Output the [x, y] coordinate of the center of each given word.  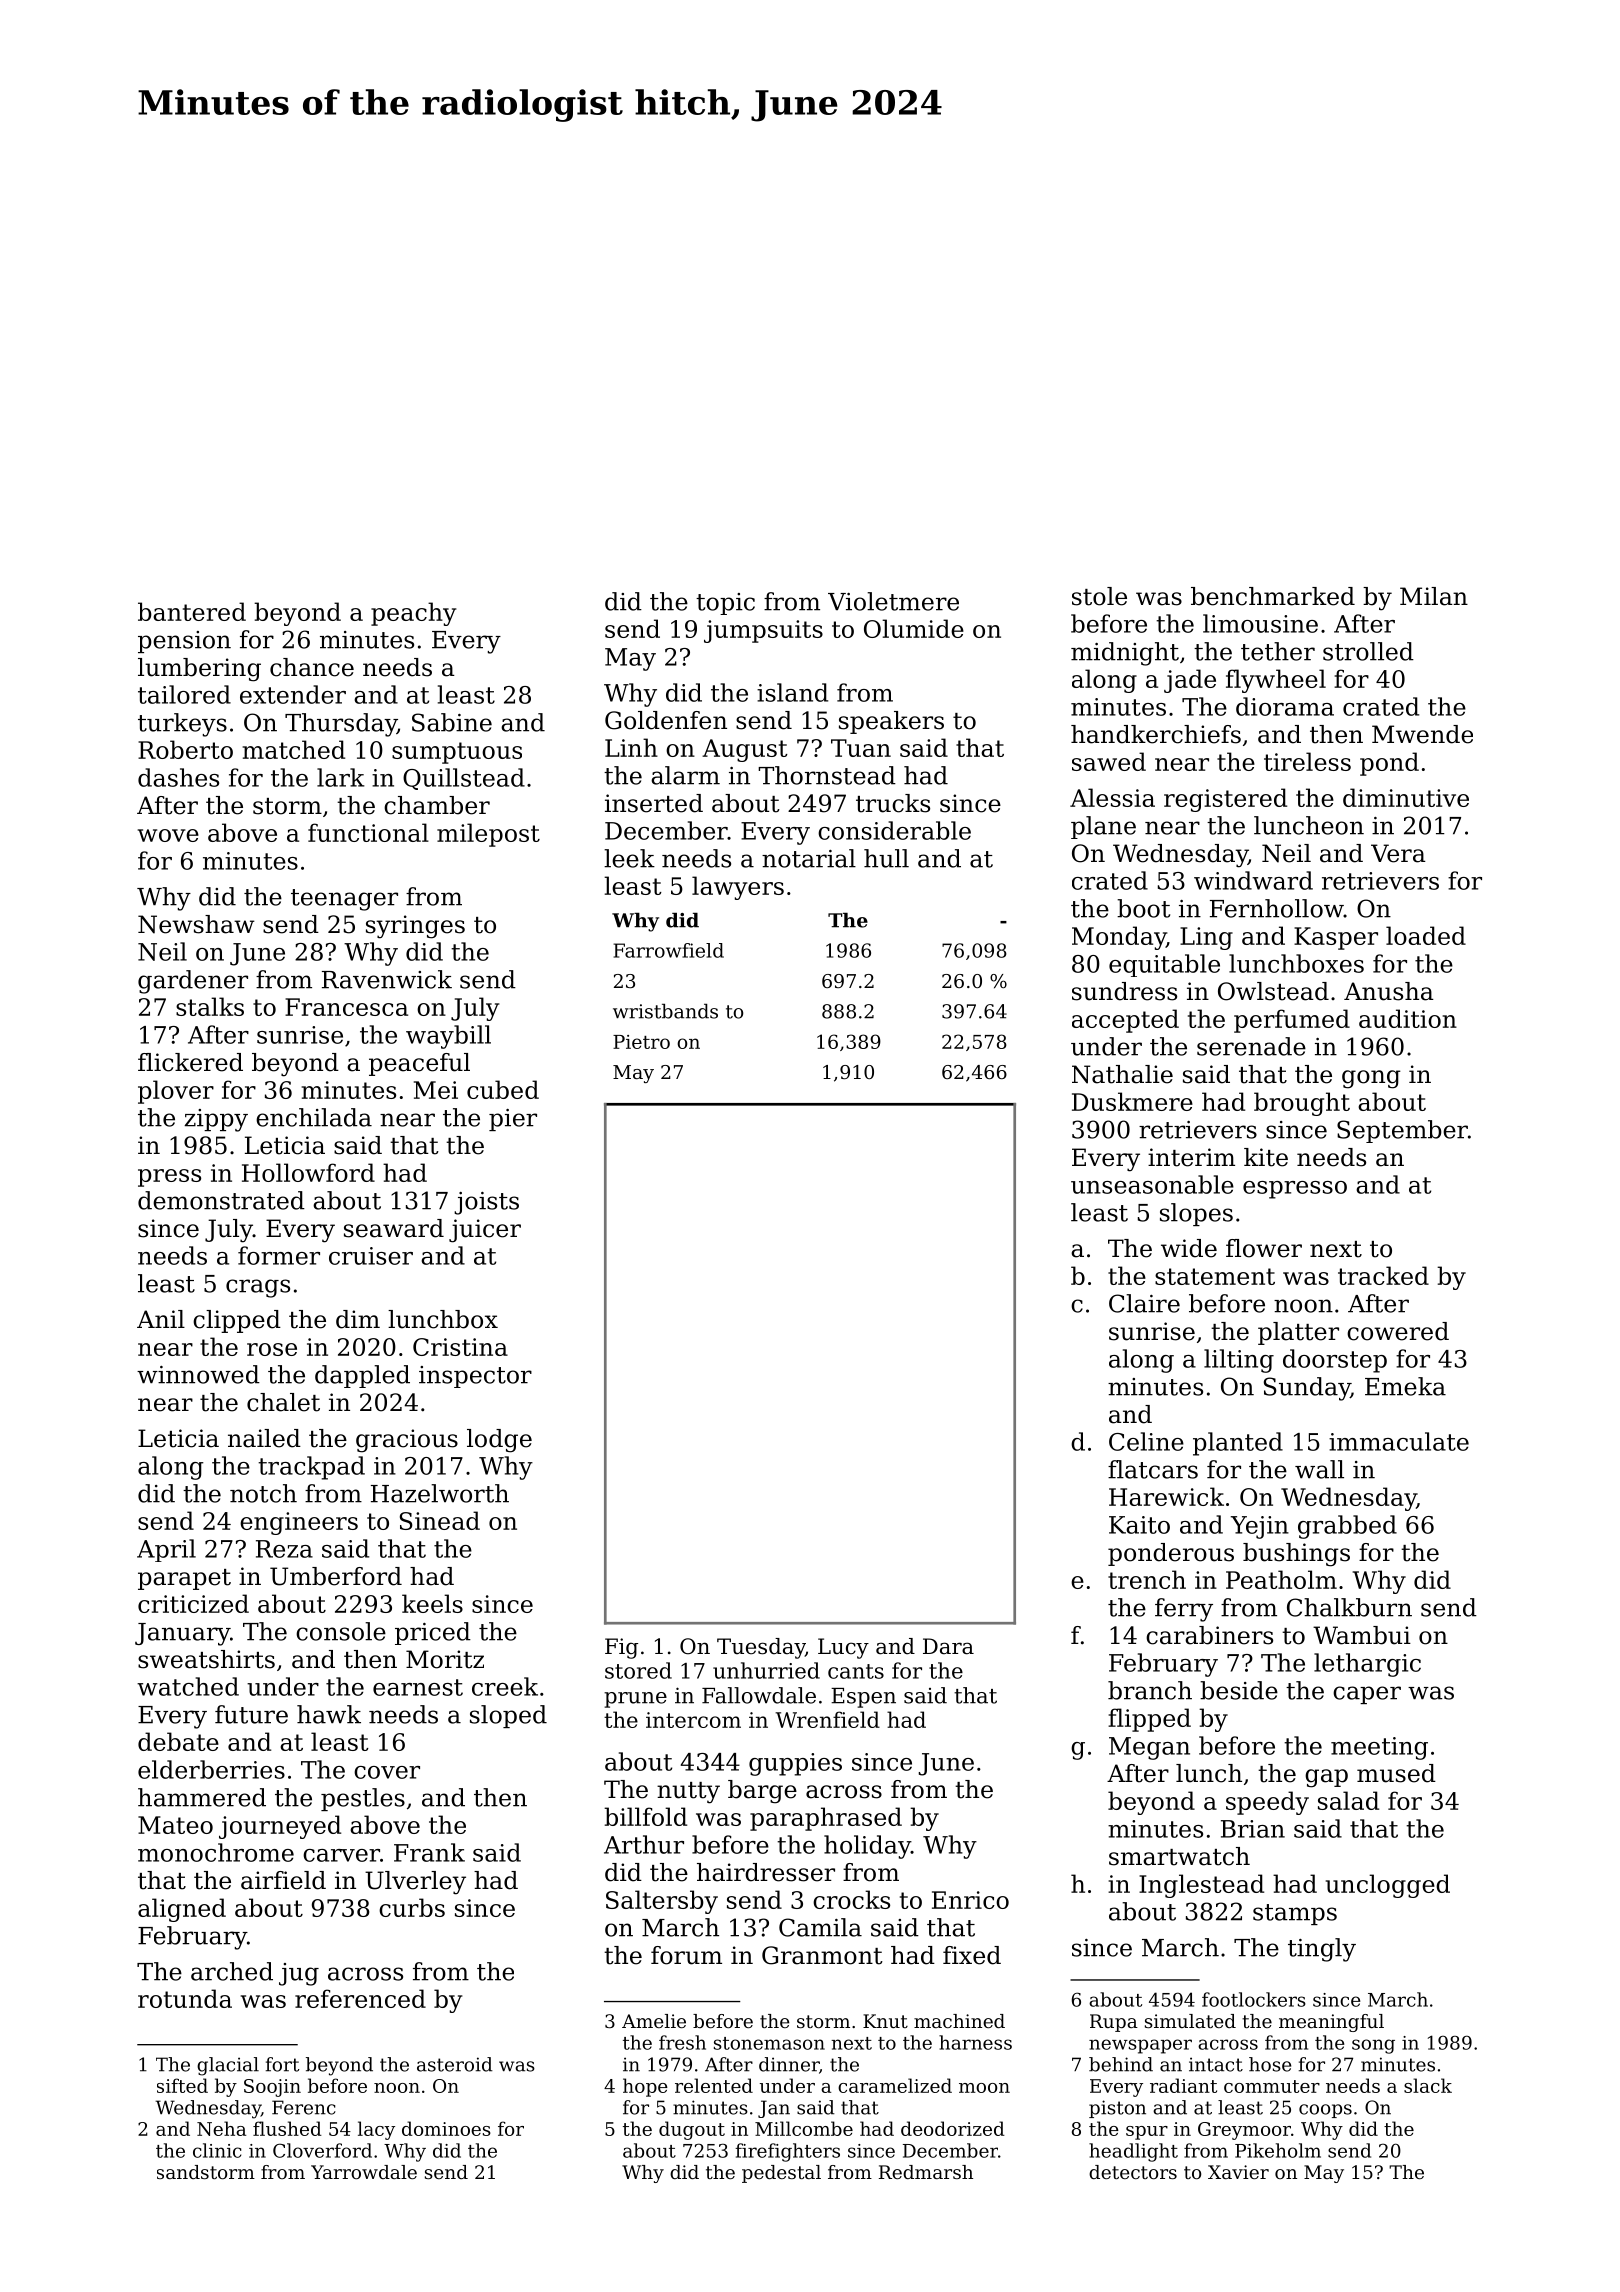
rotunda [185, 1998]
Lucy [843, 1648]
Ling [1206, 938]
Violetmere [893, 601]
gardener [193, 982]
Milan [1434, 596]
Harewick [1166, 1496]
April [166, 1550]
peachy [413, 614]
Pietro [641, 1042]
